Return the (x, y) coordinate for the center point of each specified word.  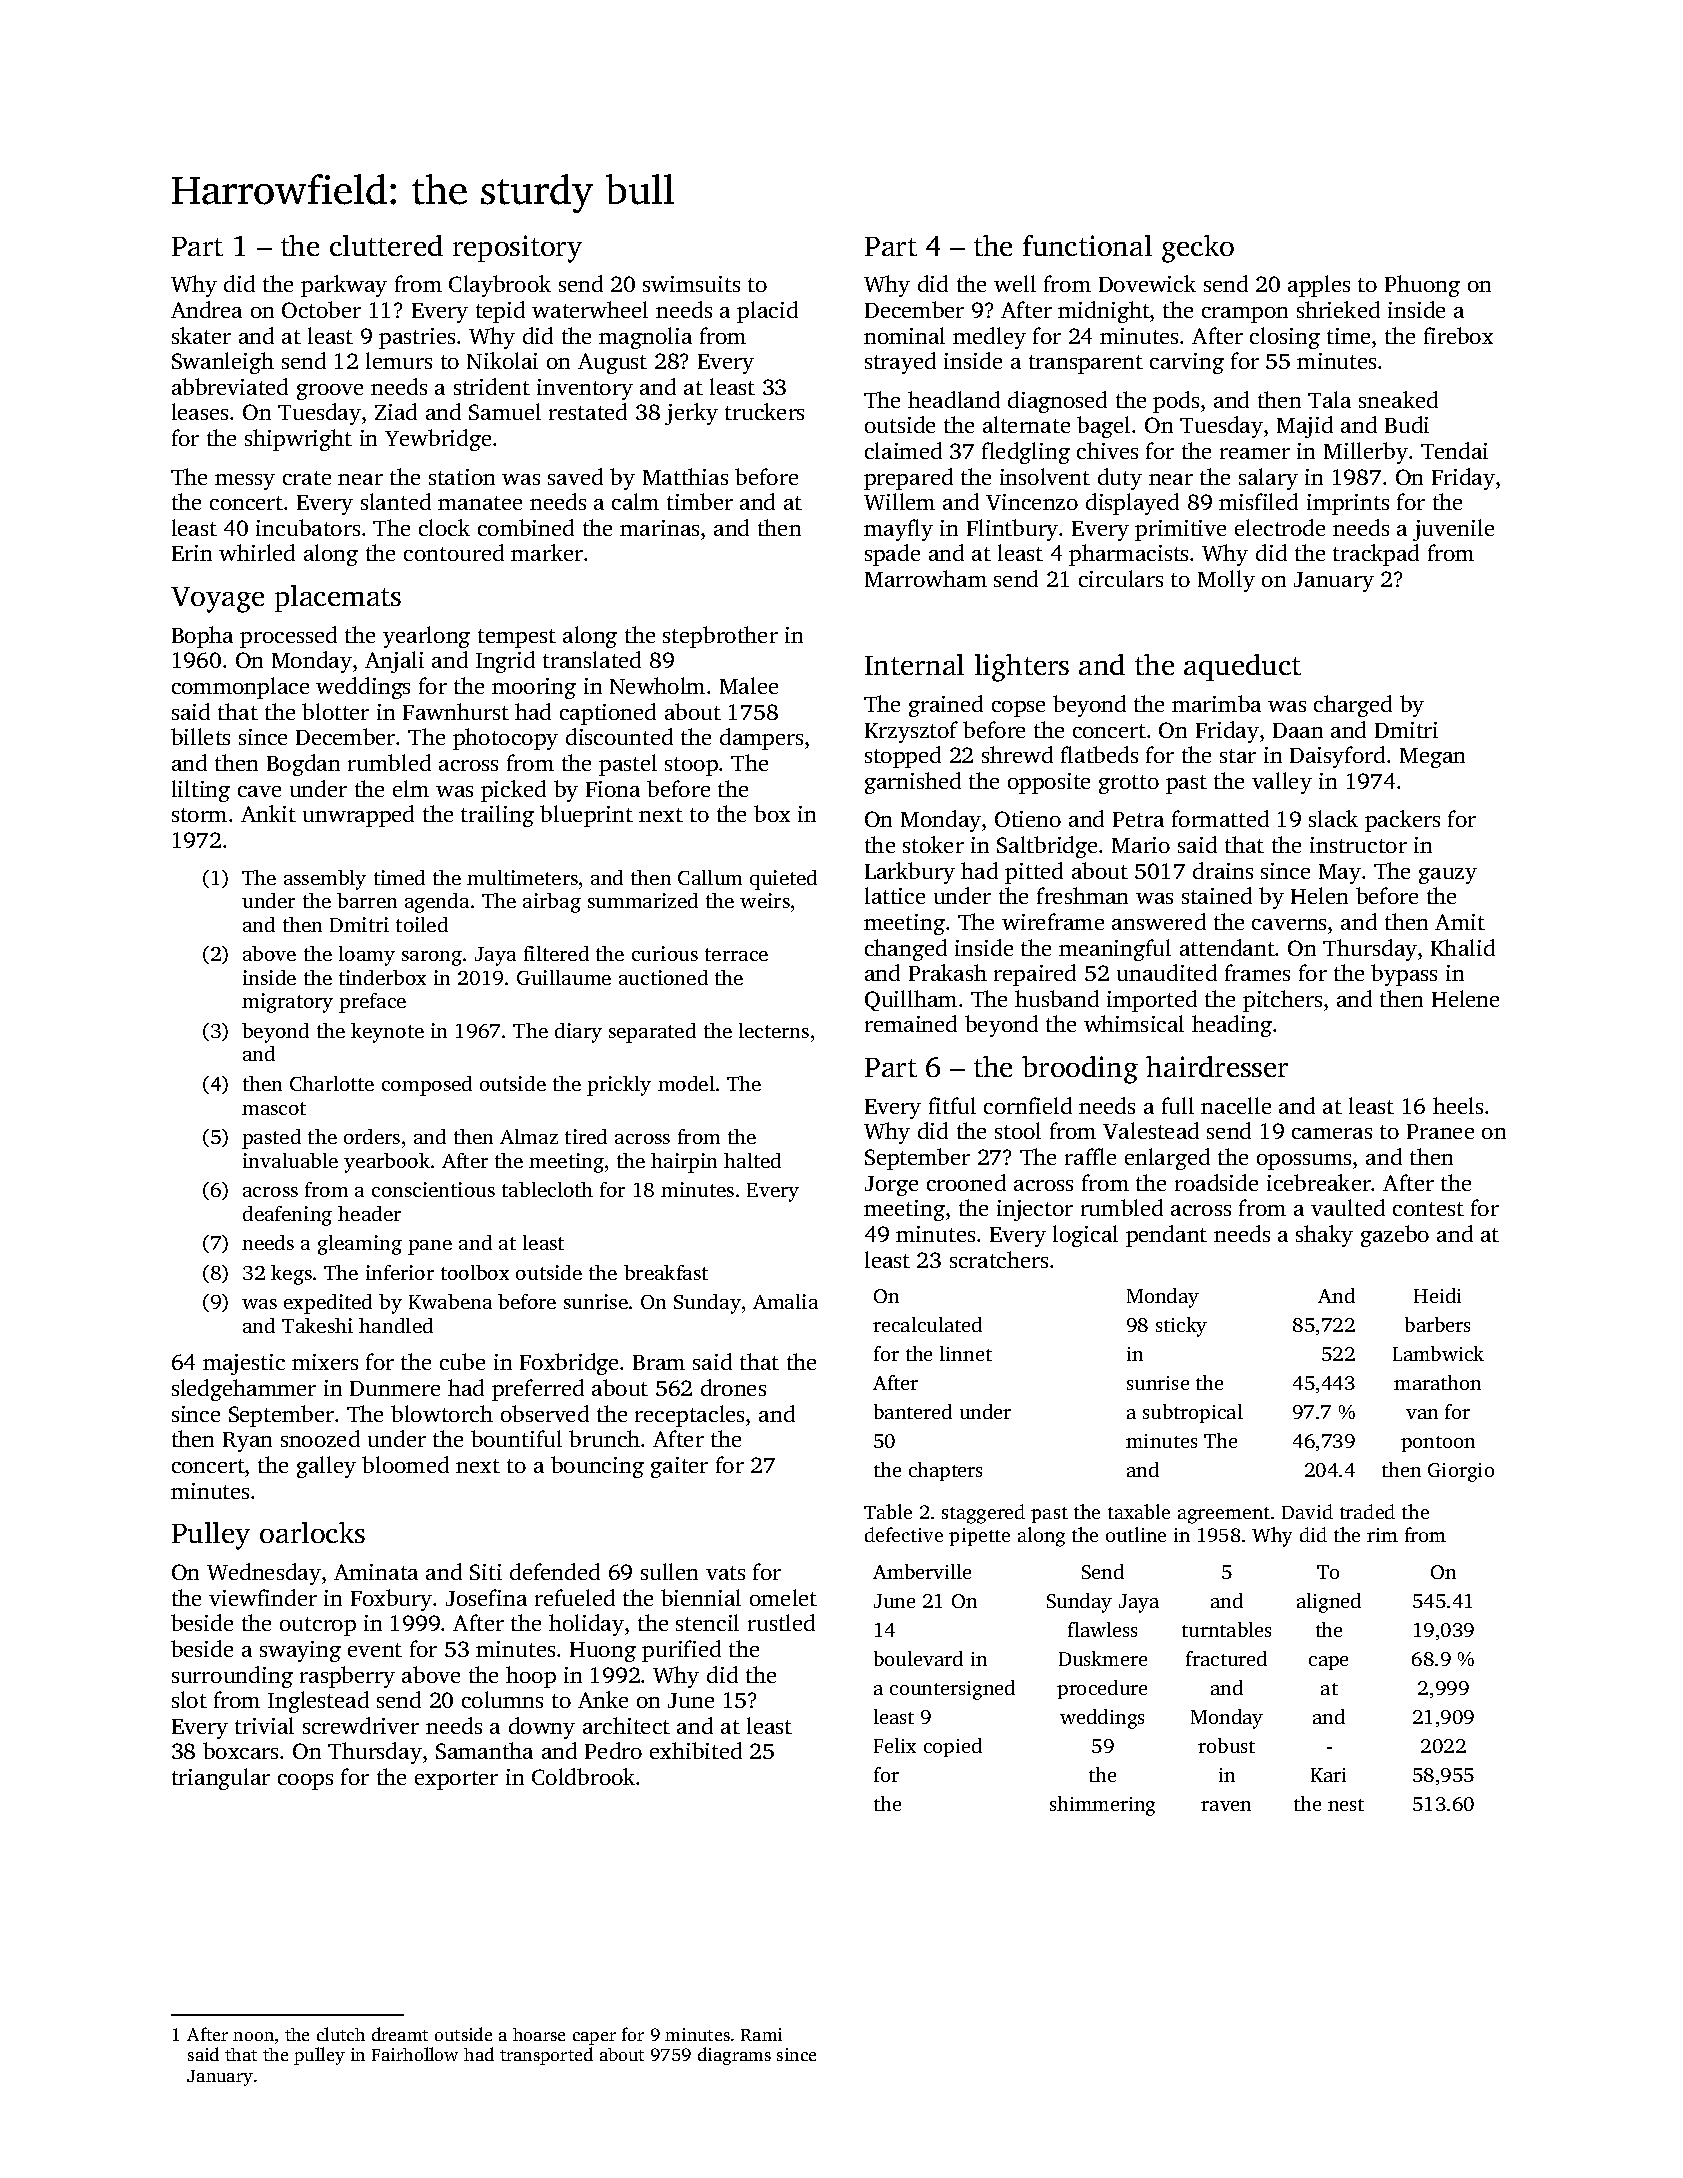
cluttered (386, 245)
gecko (1198, 249)
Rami (761, 2034)
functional (1087, 245)
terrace (736, 954)
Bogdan (303, 765)
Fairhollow (415, 2054)
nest (1346, 1805)
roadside (1216, 1182)
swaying (300, 1651)
